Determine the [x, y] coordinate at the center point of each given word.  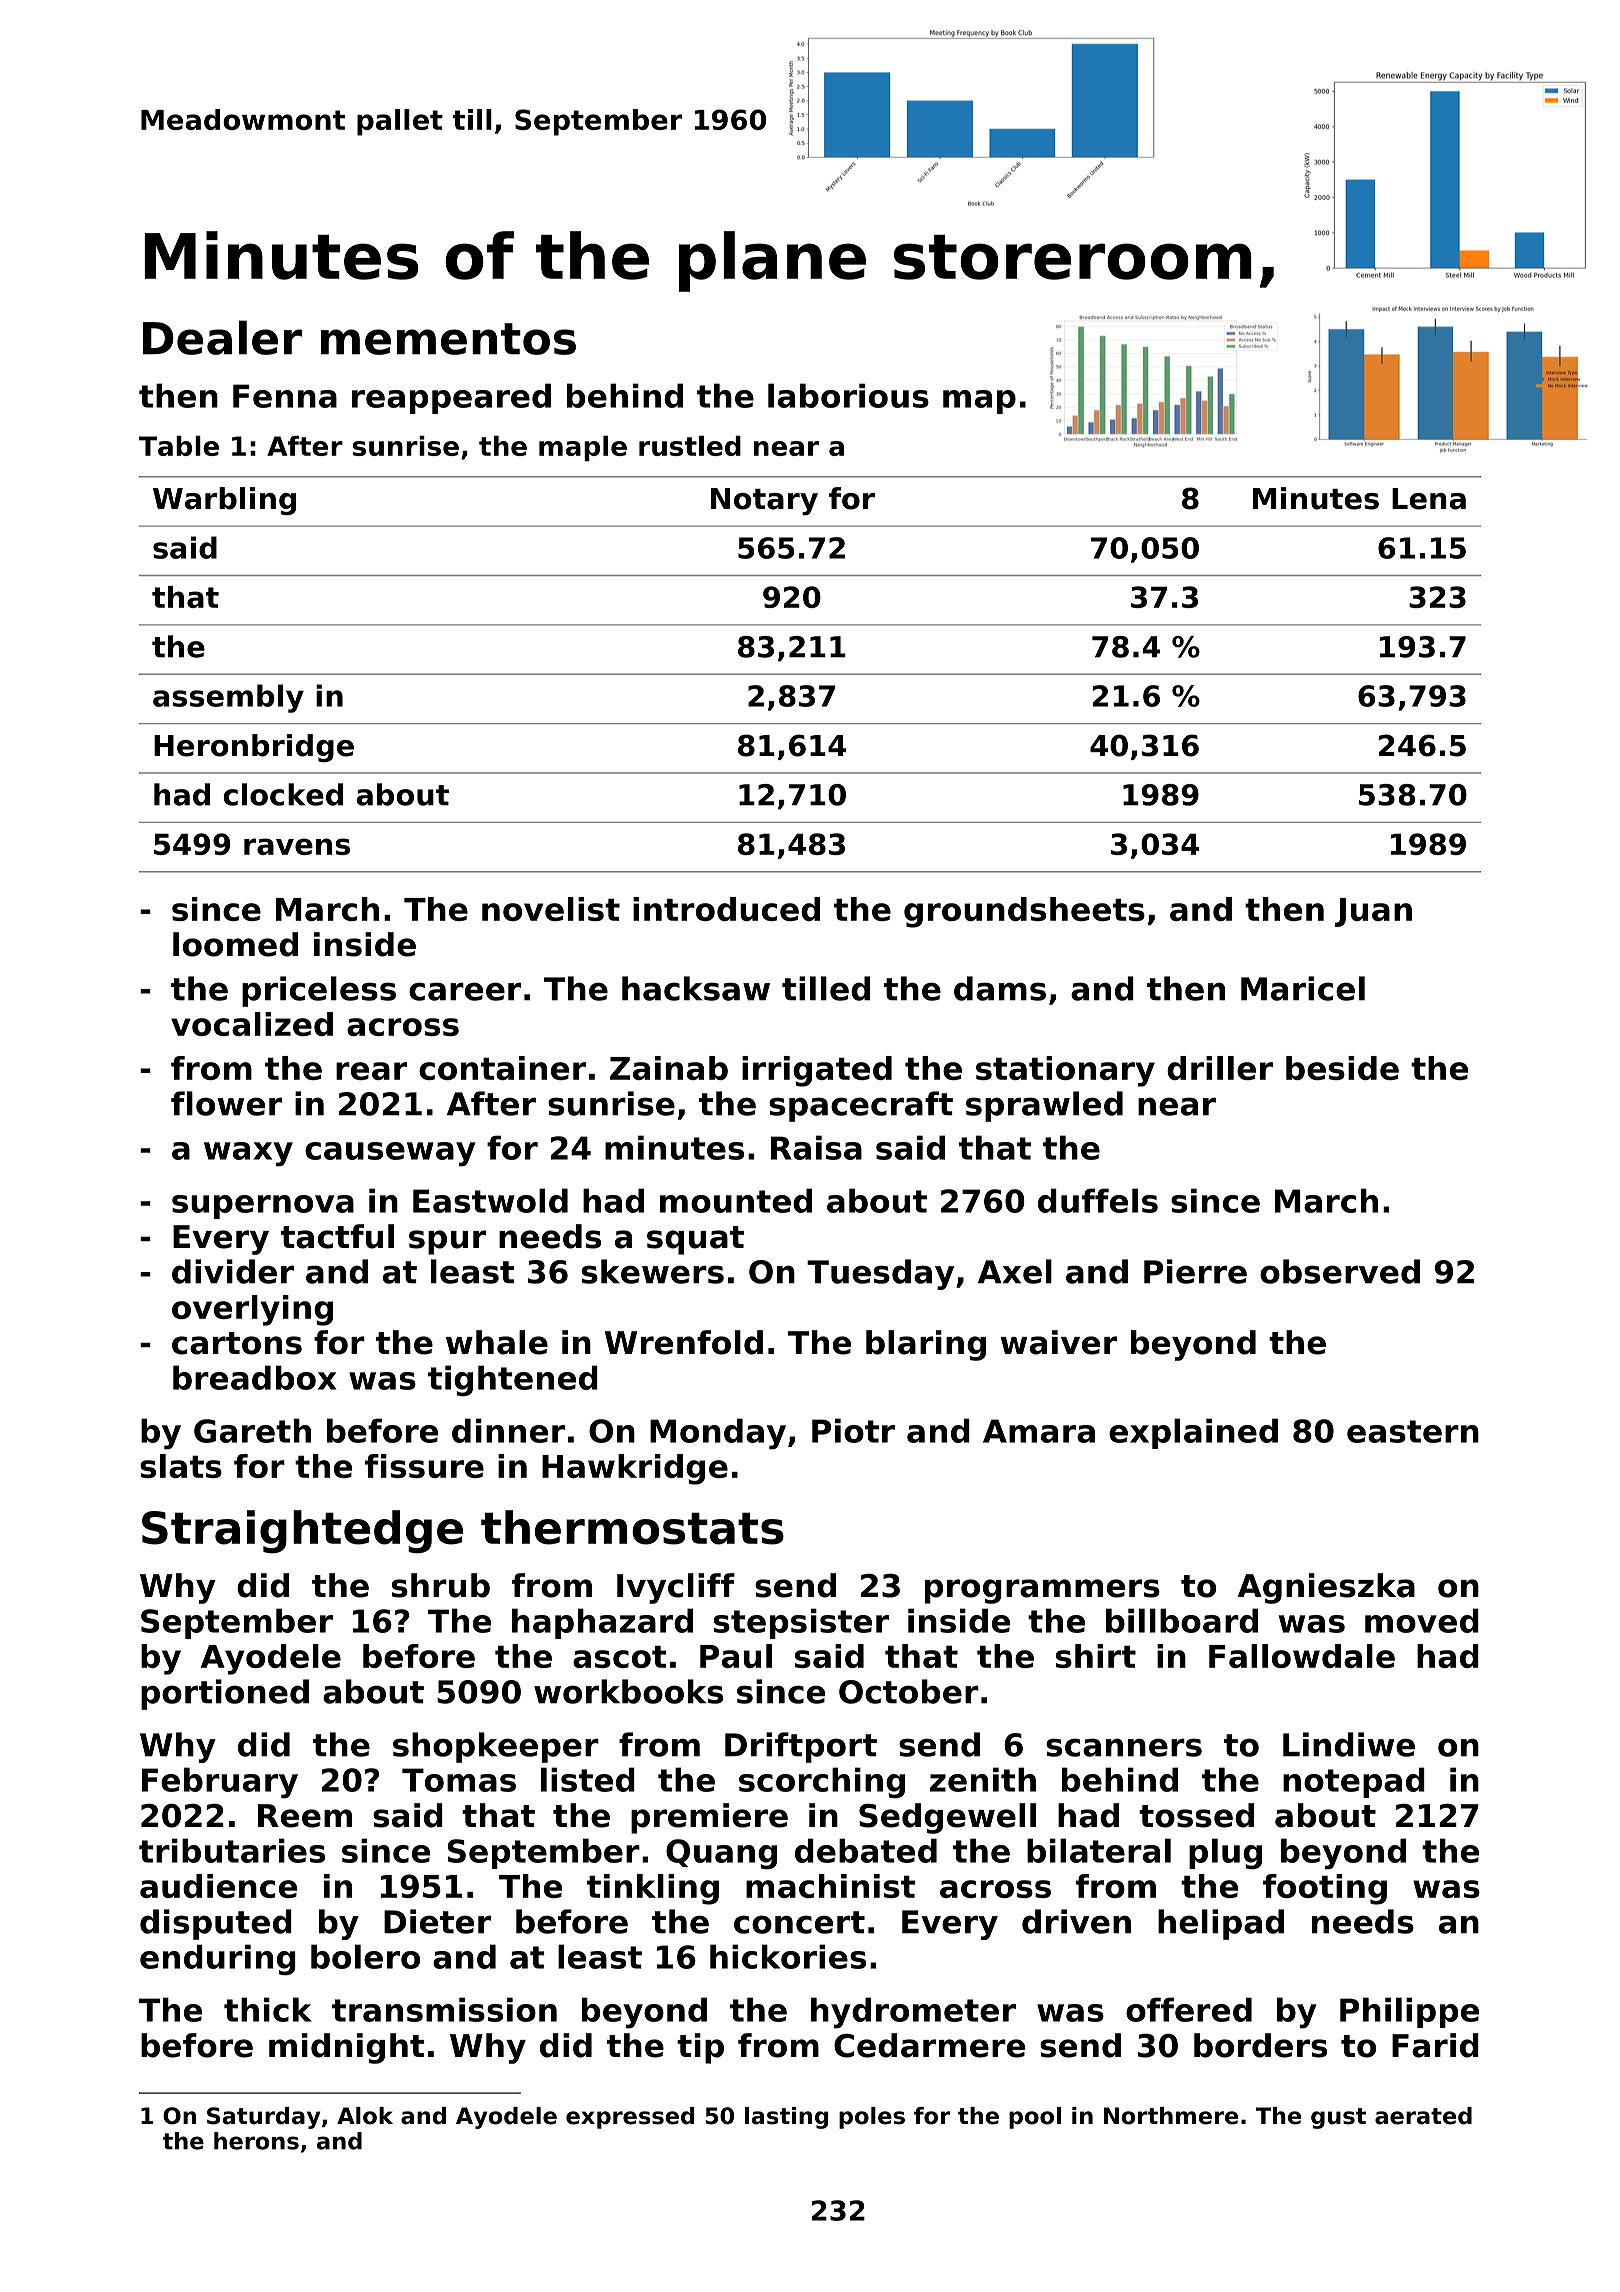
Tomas [459, 1780]
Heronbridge [254, 748]
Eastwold [490, 1200]
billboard [1182, 1620]
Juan [1373, 912]
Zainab [669, 1068]
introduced [726, 909]
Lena [1429, 499]
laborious [848, 395]
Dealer [222, 337]
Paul [736, 1656]
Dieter [437, 1921]
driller [1220, 1068]
